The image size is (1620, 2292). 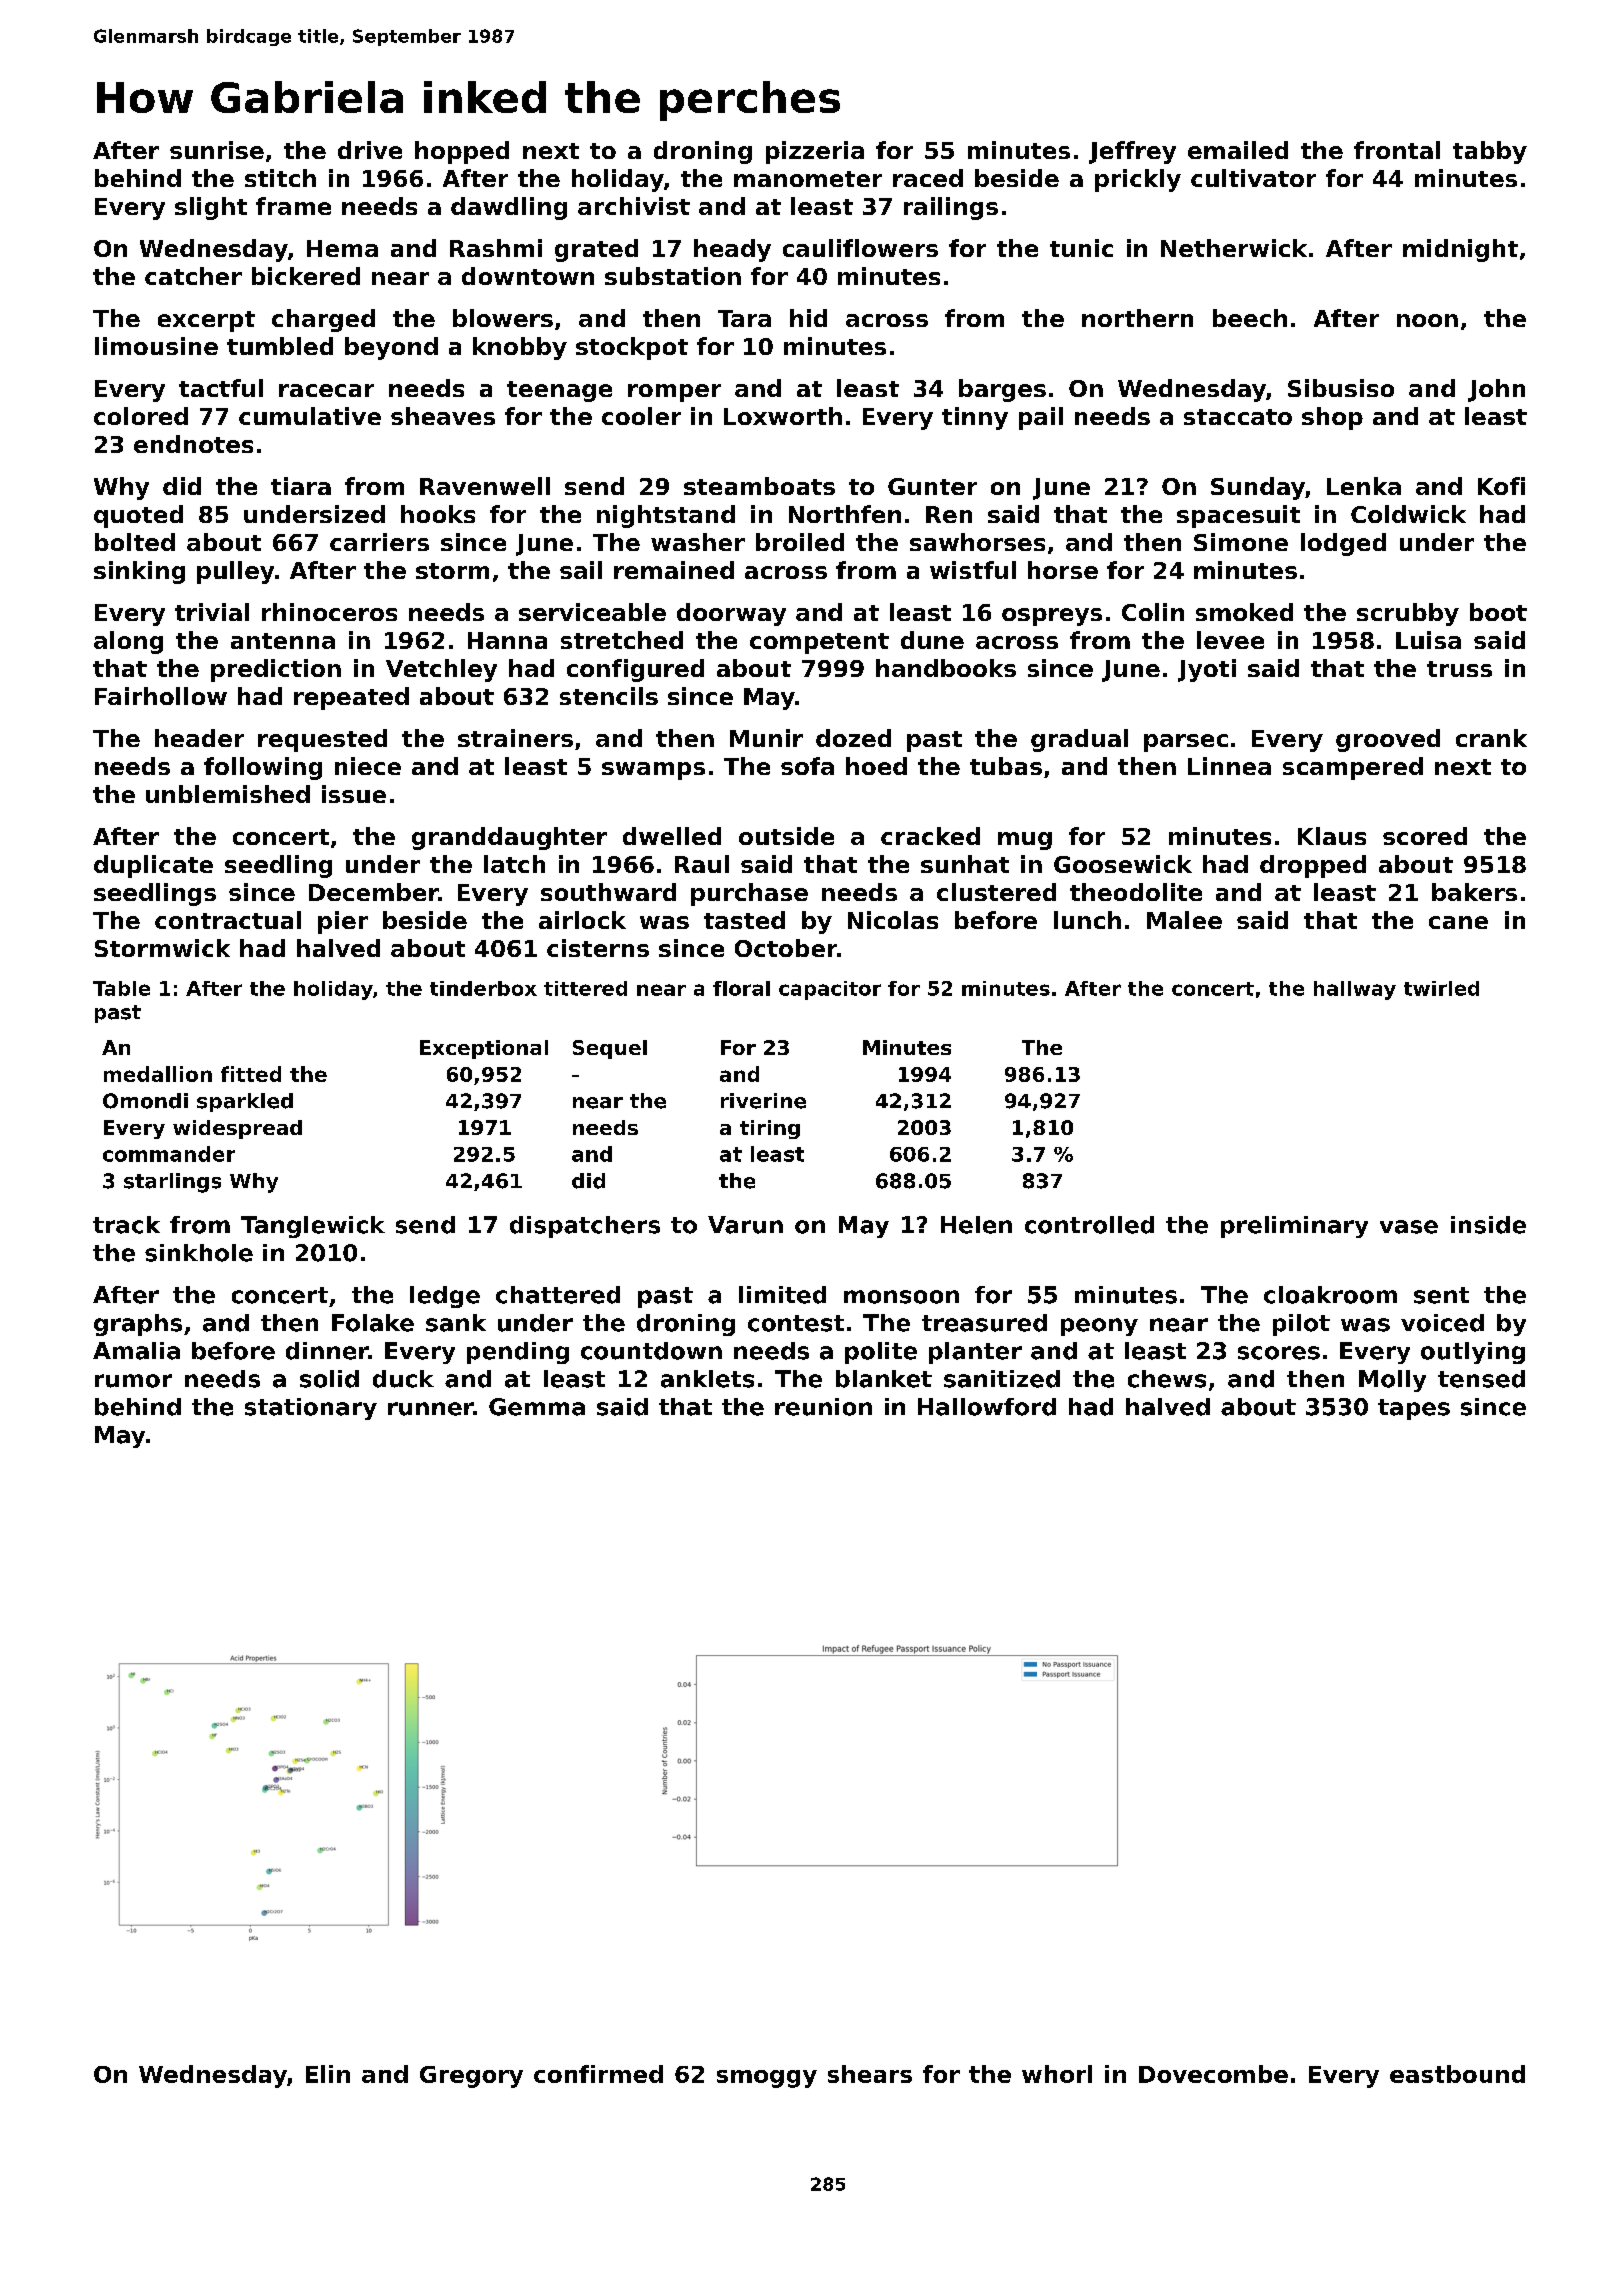 I want to click on hid, so click(x=808, y=318).
